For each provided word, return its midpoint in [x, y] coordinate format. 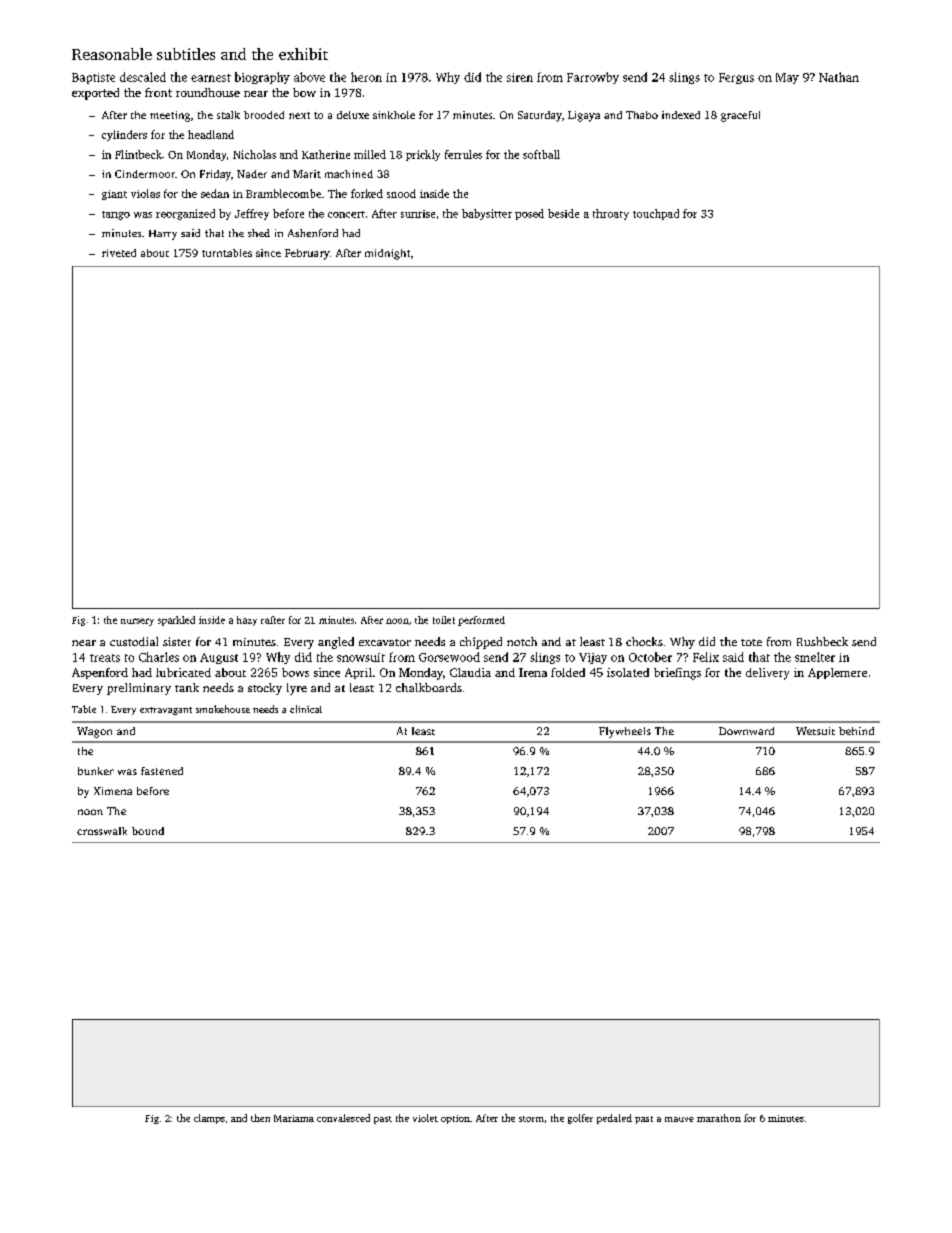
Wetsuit [815, 731]
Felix [706, 657]
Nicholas [254, 154]
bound [148, 831]
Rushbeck [822, 641]
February [307, 254]
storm [531, 1119]
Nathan [839, 77]
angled [336, 643]
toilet [444, 620]
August [219, 658]
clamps [209, 1119]
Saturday [540, 116]
